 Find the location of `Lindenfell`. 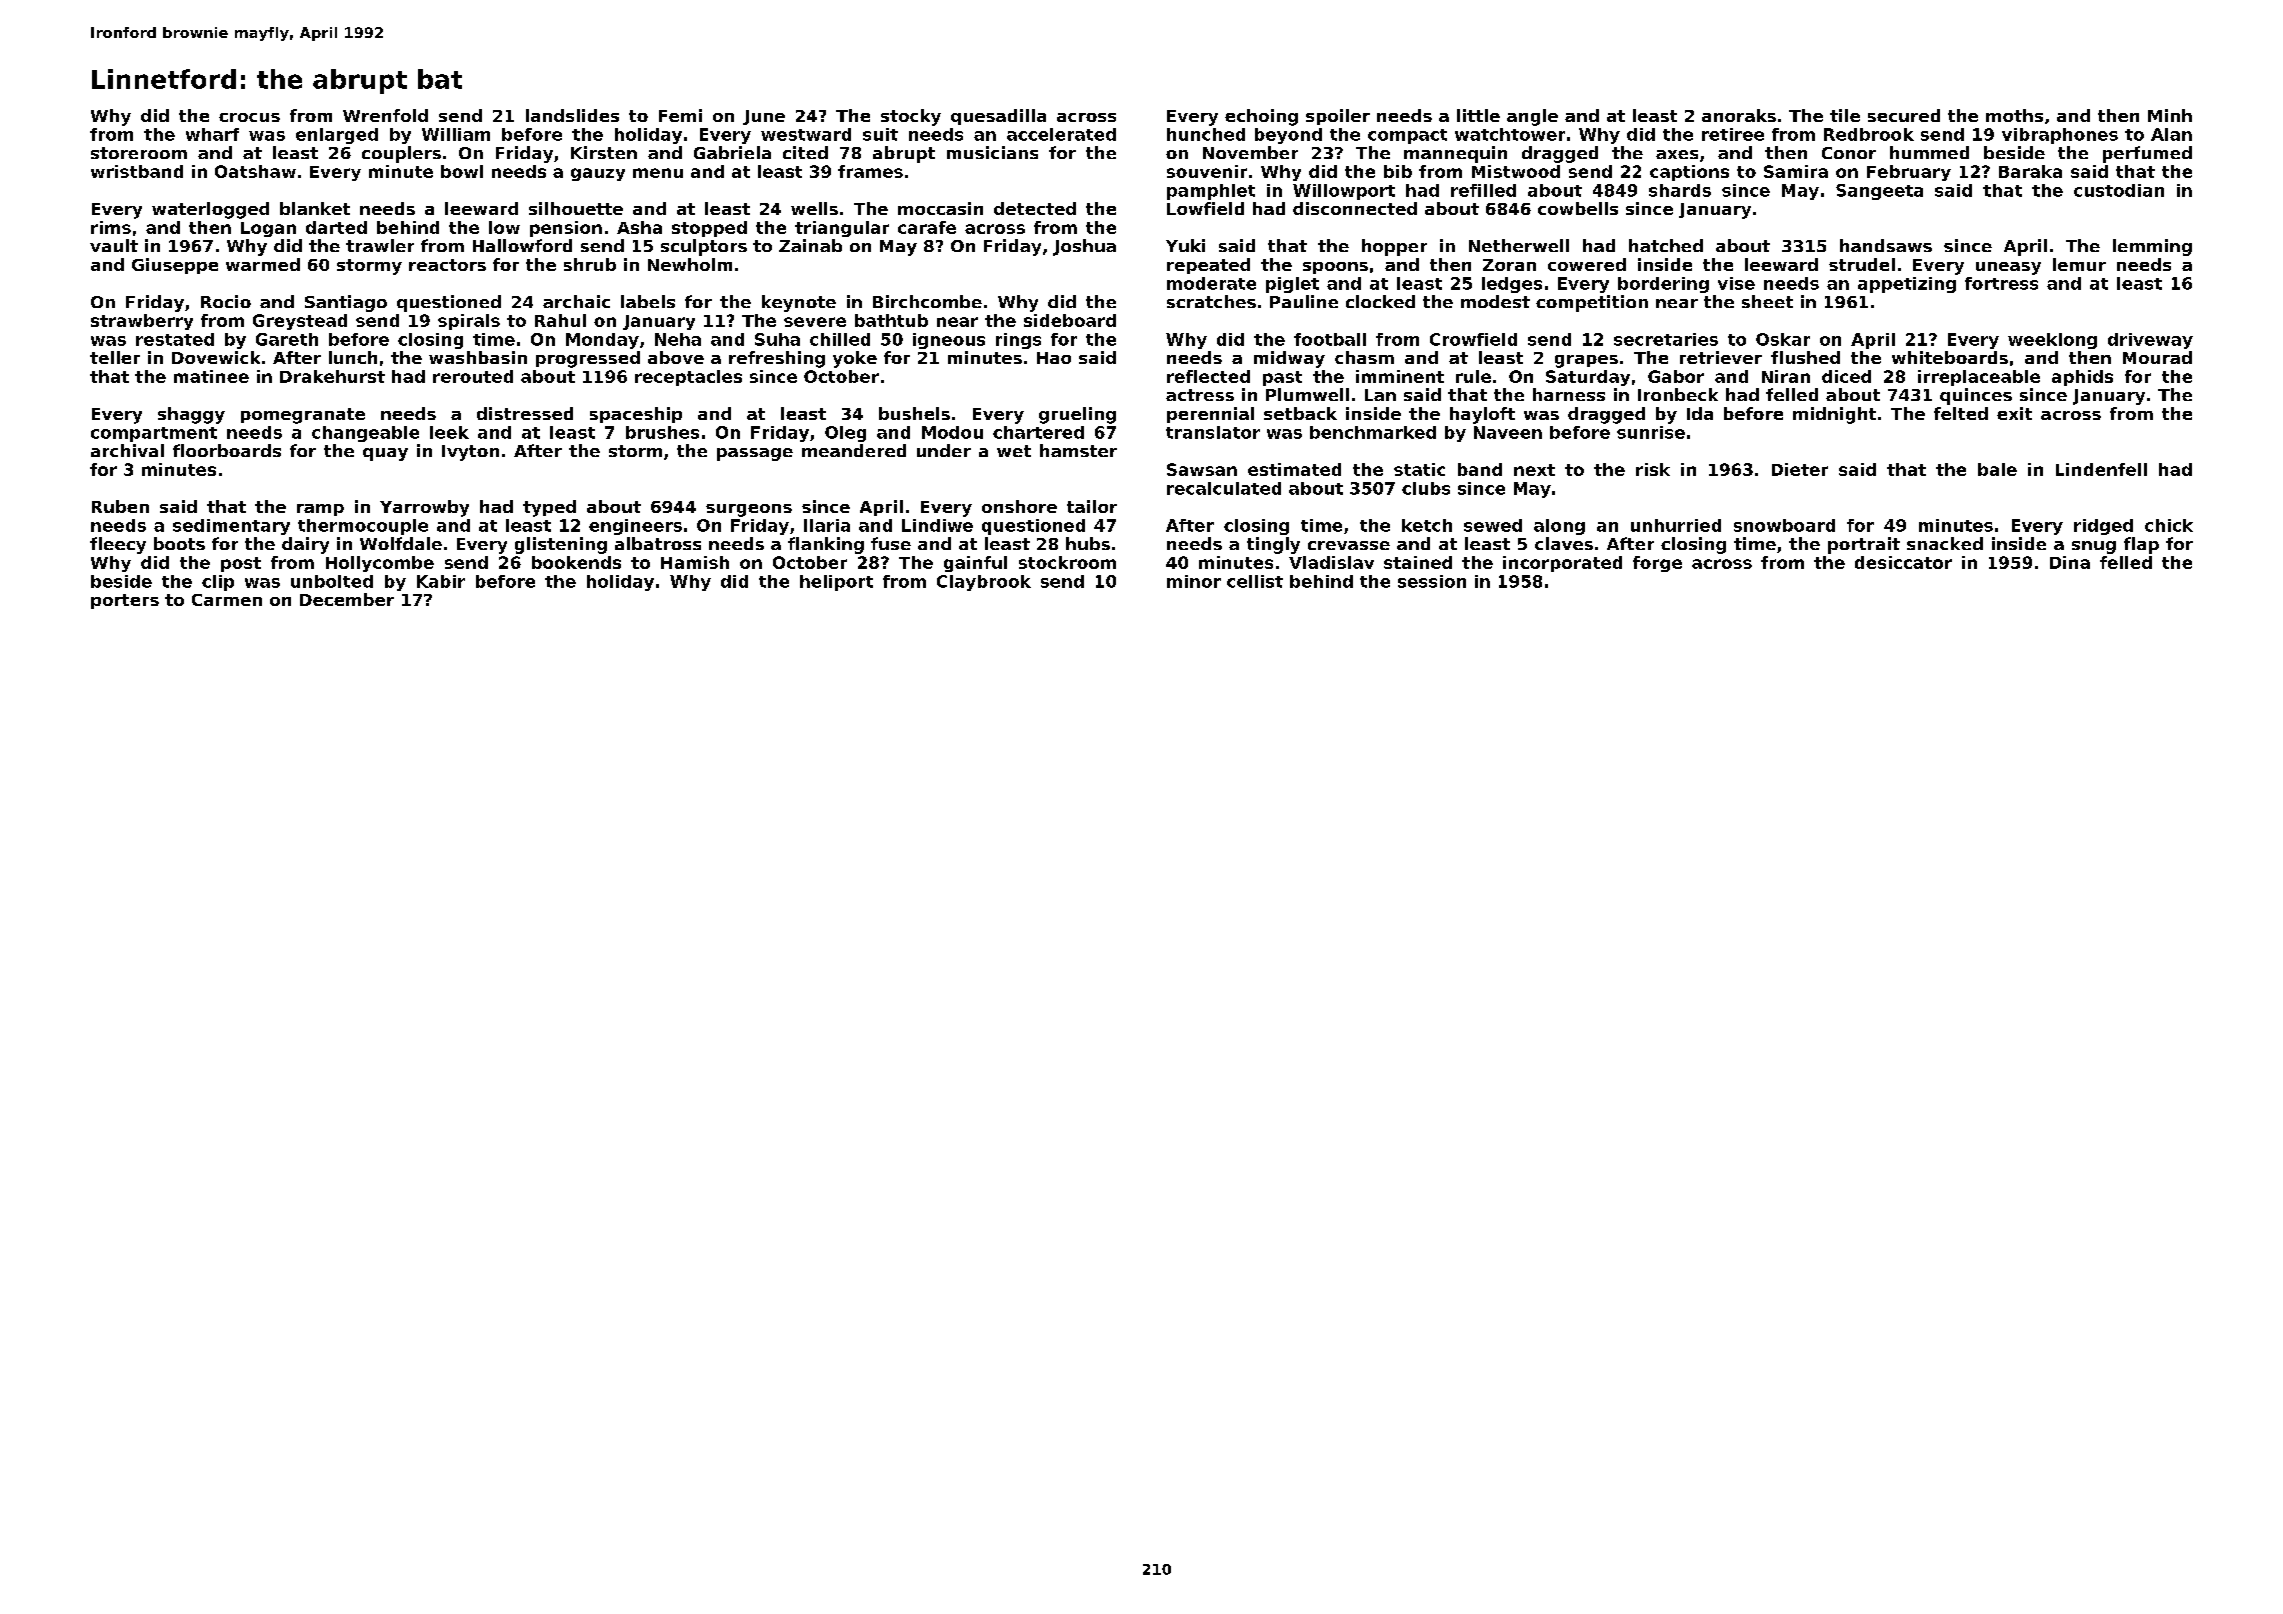

Lindenfell is located at coordinates (2101, 469).
